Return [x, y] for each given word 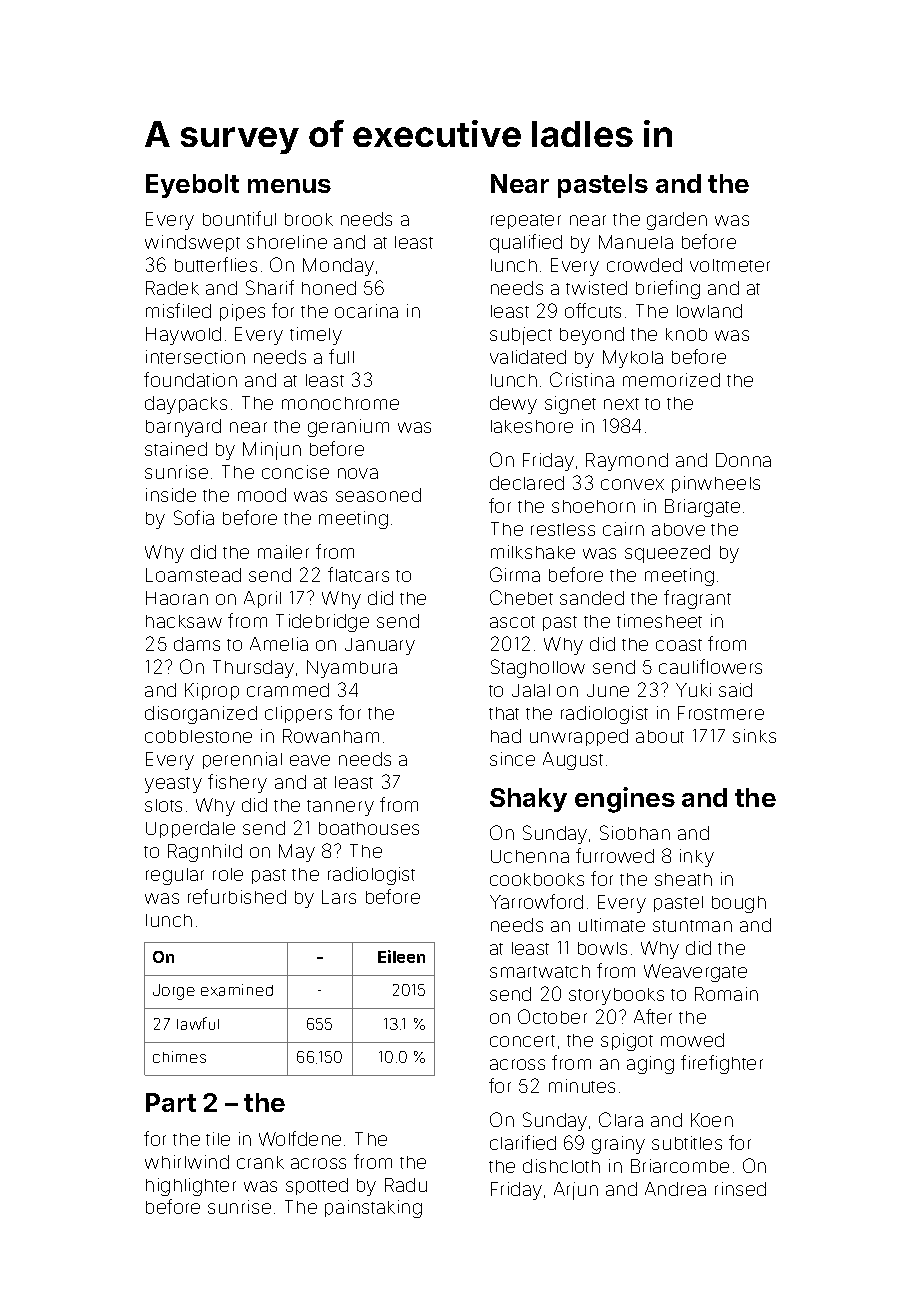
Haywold [183, 336]
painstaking [373, 1209]
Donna [743, 460]
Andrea [675, 1189]
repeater [526, 221]
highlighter [191, 1187]
